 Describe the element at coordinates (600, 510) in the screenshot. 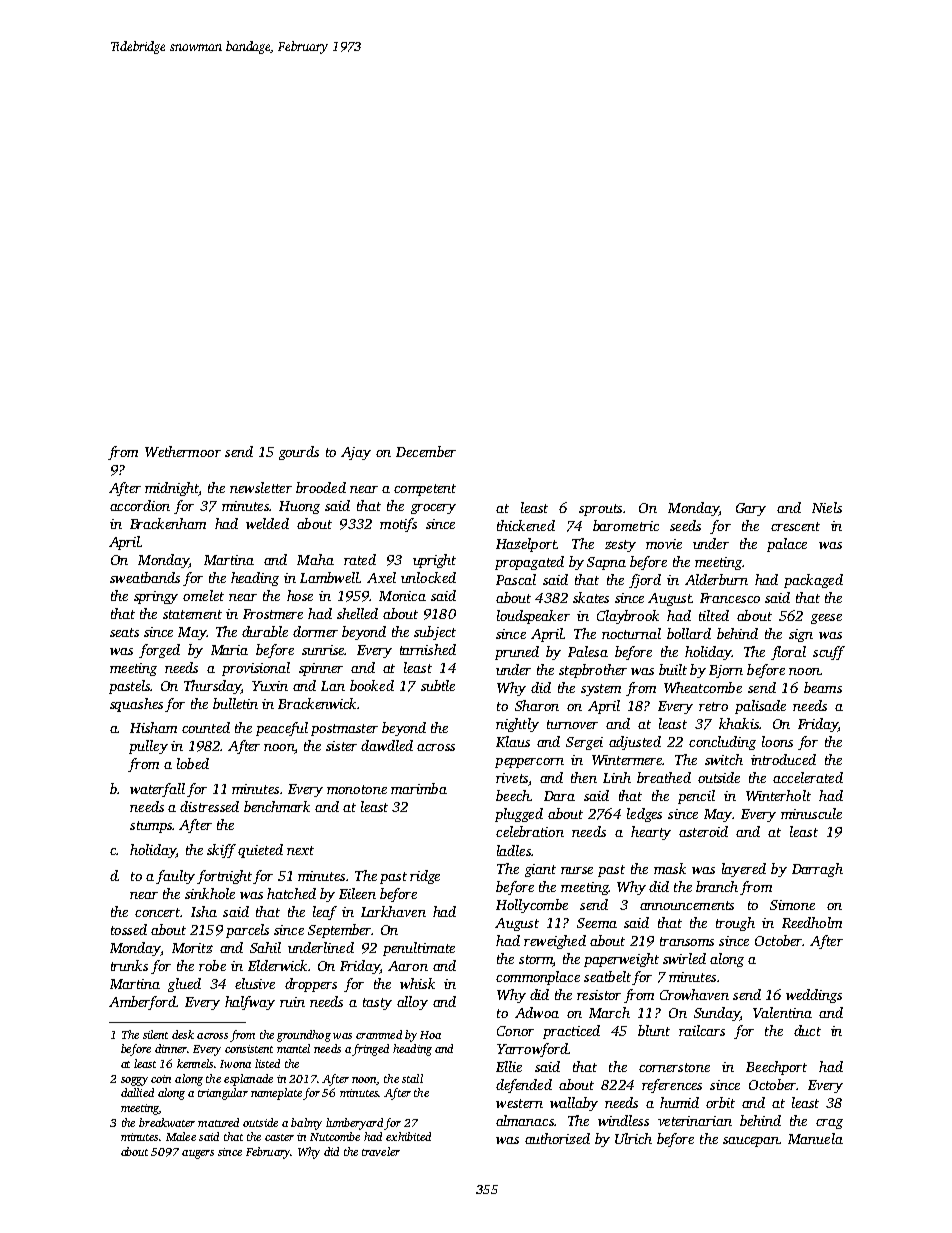

I see `sprouts` at that location.
